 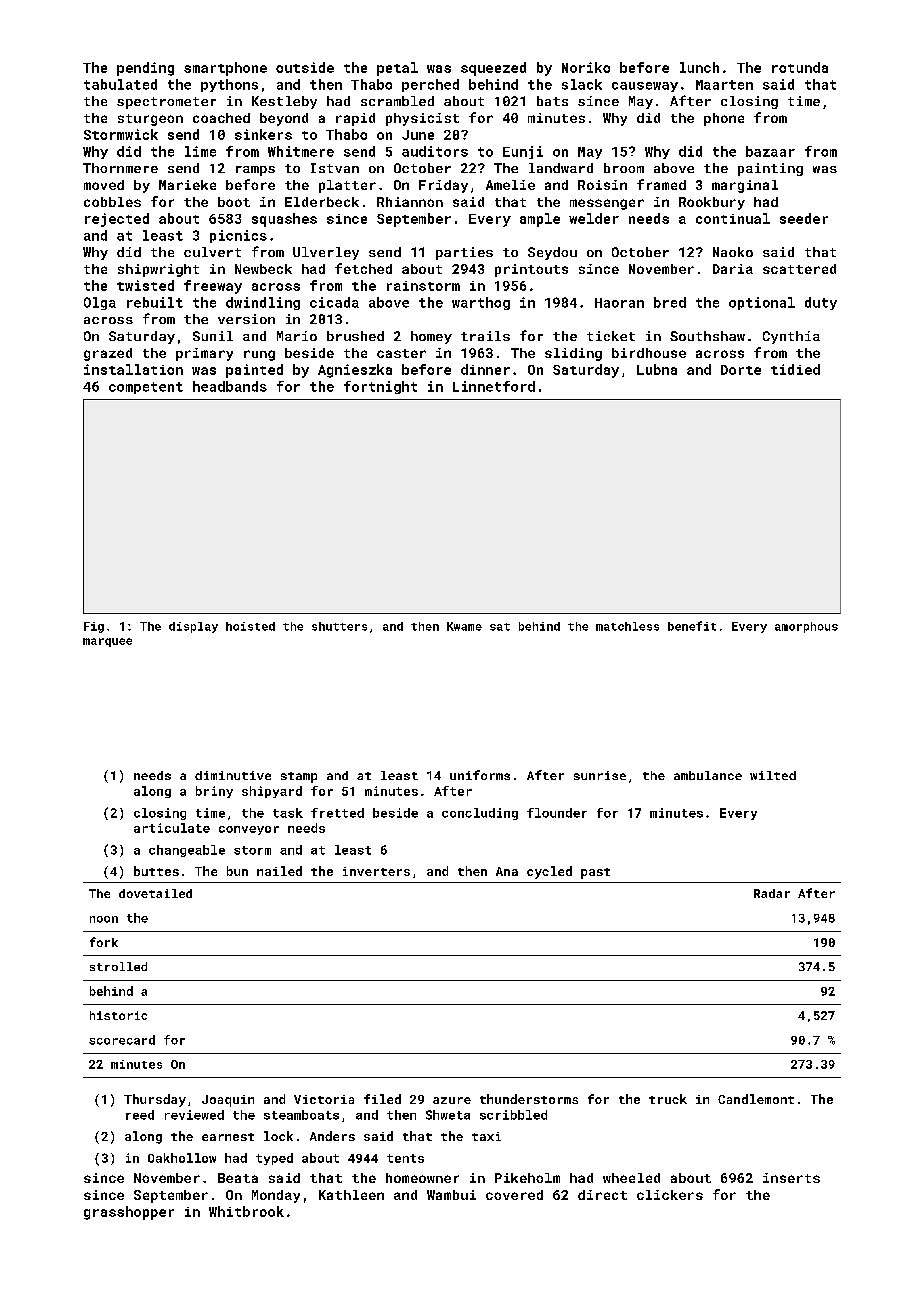 What do you see at coordinates (708, 775) in the screenshot?
I see `ambulance` at bounding box center [708, 775].
